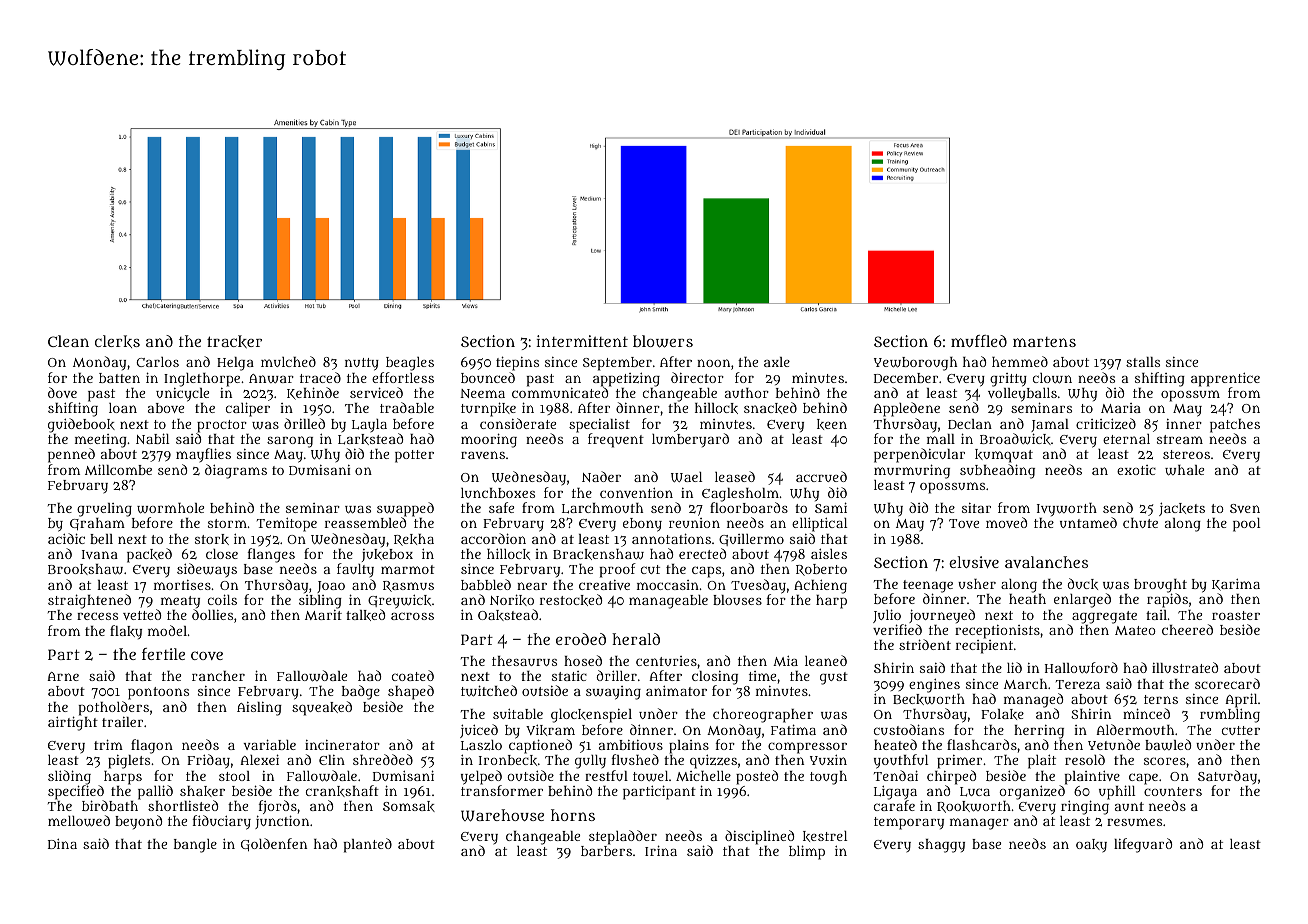 The image size is (1308, 924). Describe the element at coordinates (777, 362) in the page. I see `axle` at that location.
